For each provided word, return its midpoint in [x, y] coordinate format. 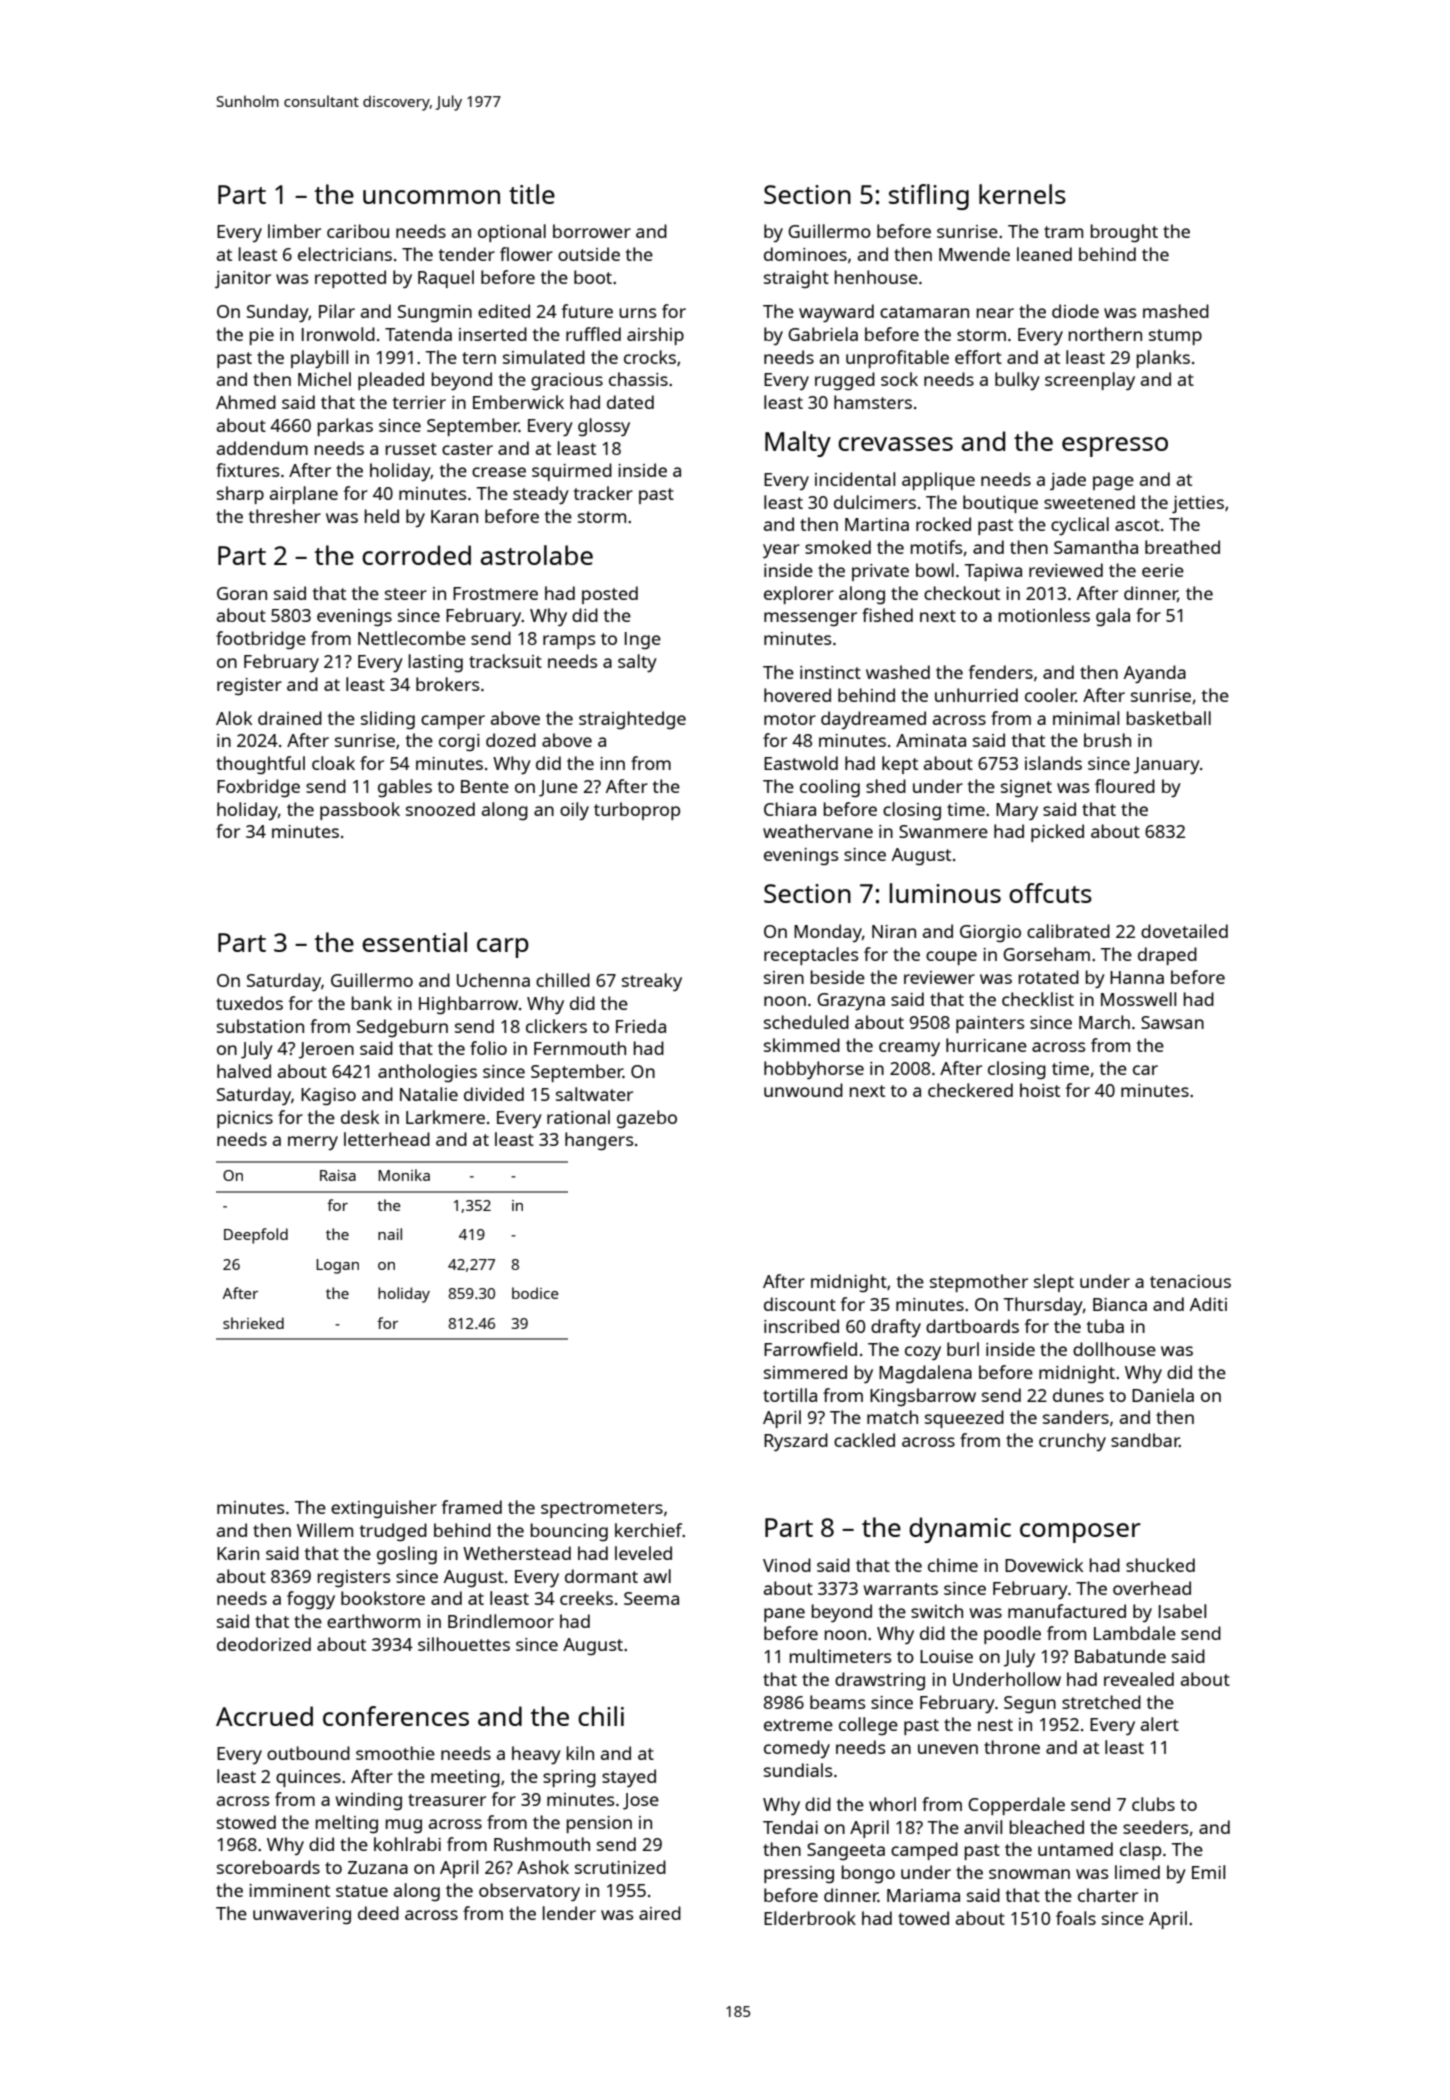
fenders [1001, 672]
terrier [419, 402]
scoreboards [268, 1867]
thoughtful [260, 765]
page [1113, 483]
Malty [798, 444]
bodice [535, 1293]
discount [800, 1304]
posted [610, 595]
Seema [651, 1598]
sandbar [1145, 1440]
